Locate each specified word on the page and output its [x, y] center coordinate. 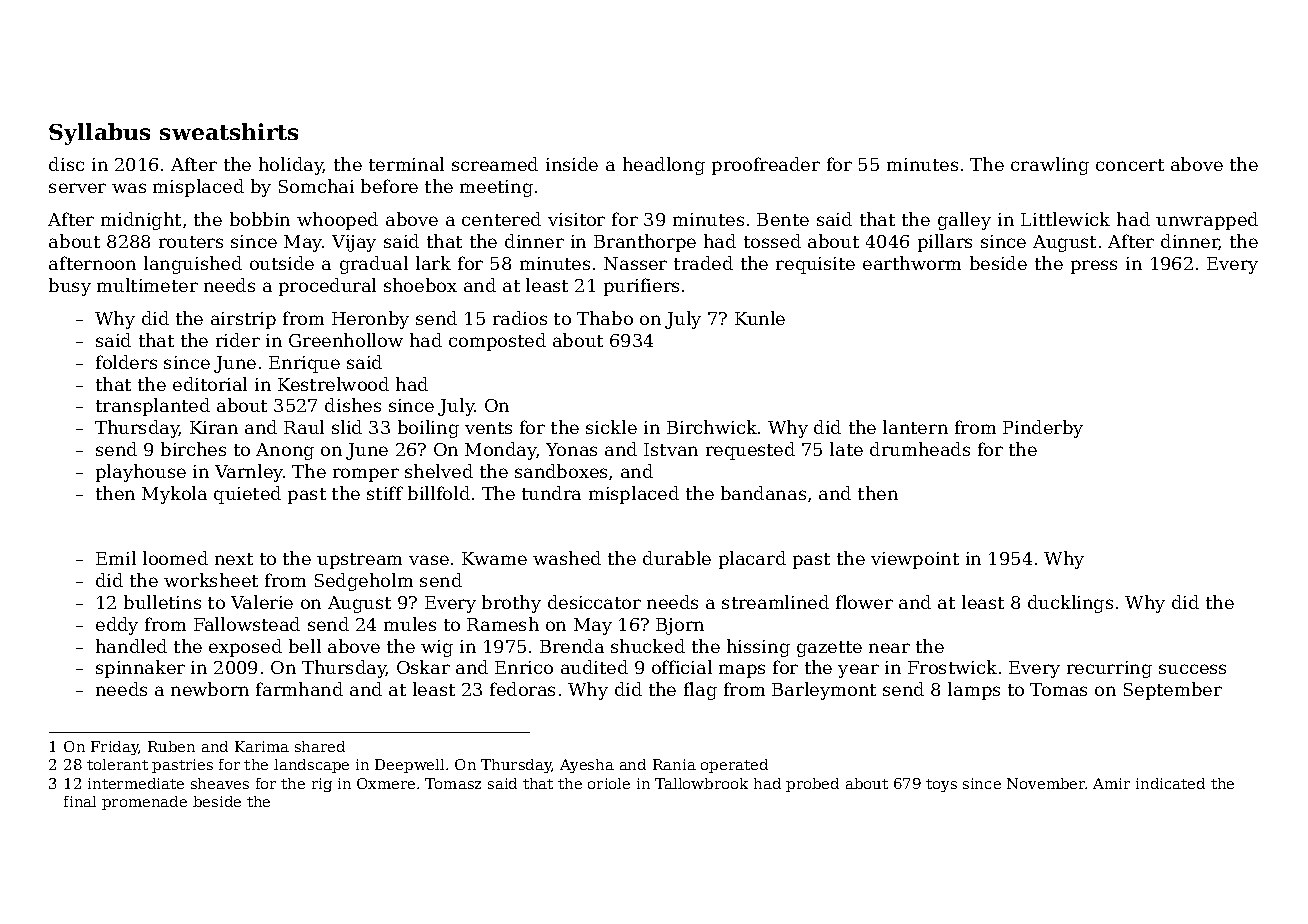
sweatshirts [229, 131]
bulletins [162, 602]
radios [520, 318]
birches [193, 449]
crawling [1050, 166]
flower [864, 602]
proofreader [766, 166]
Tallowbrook [701, 783]
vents [488, 428]
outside [282, 263]
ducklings [1070, 604]
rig [322, 785]
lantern [915, 427]
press [1094, 267]
